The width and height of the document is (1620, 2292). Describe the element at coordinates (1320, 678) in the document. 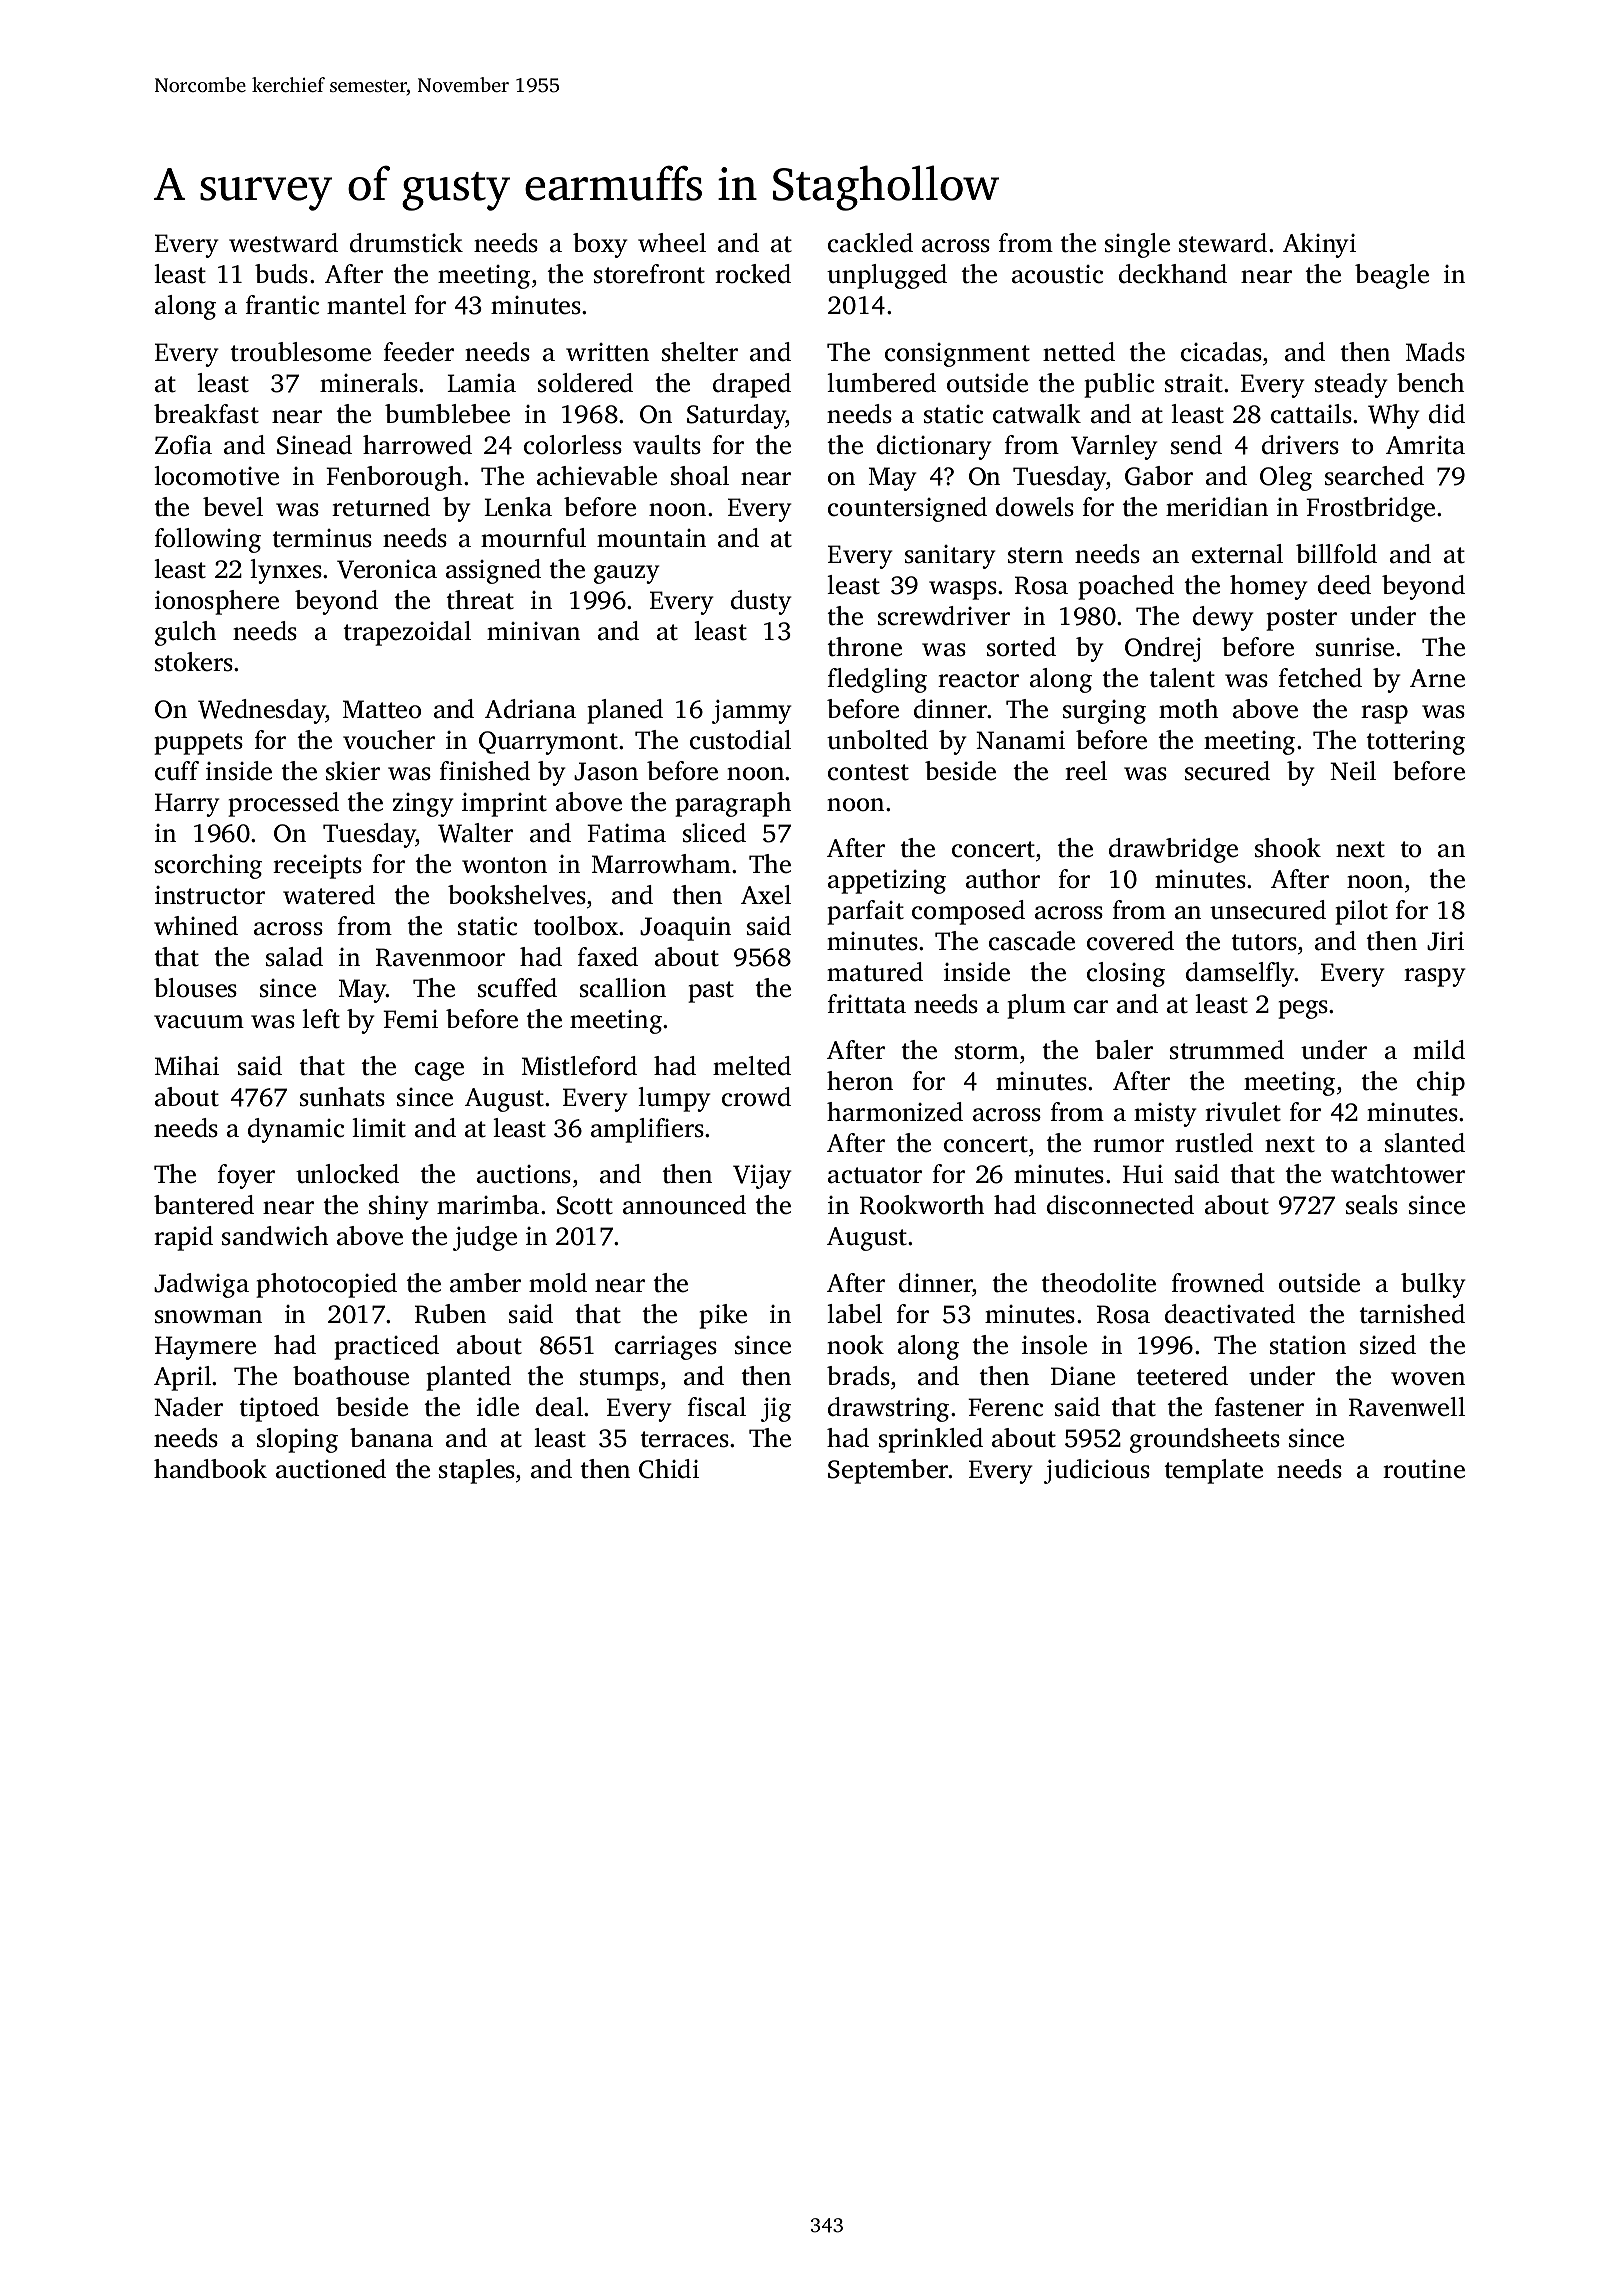

I see `fetched` at that location.
